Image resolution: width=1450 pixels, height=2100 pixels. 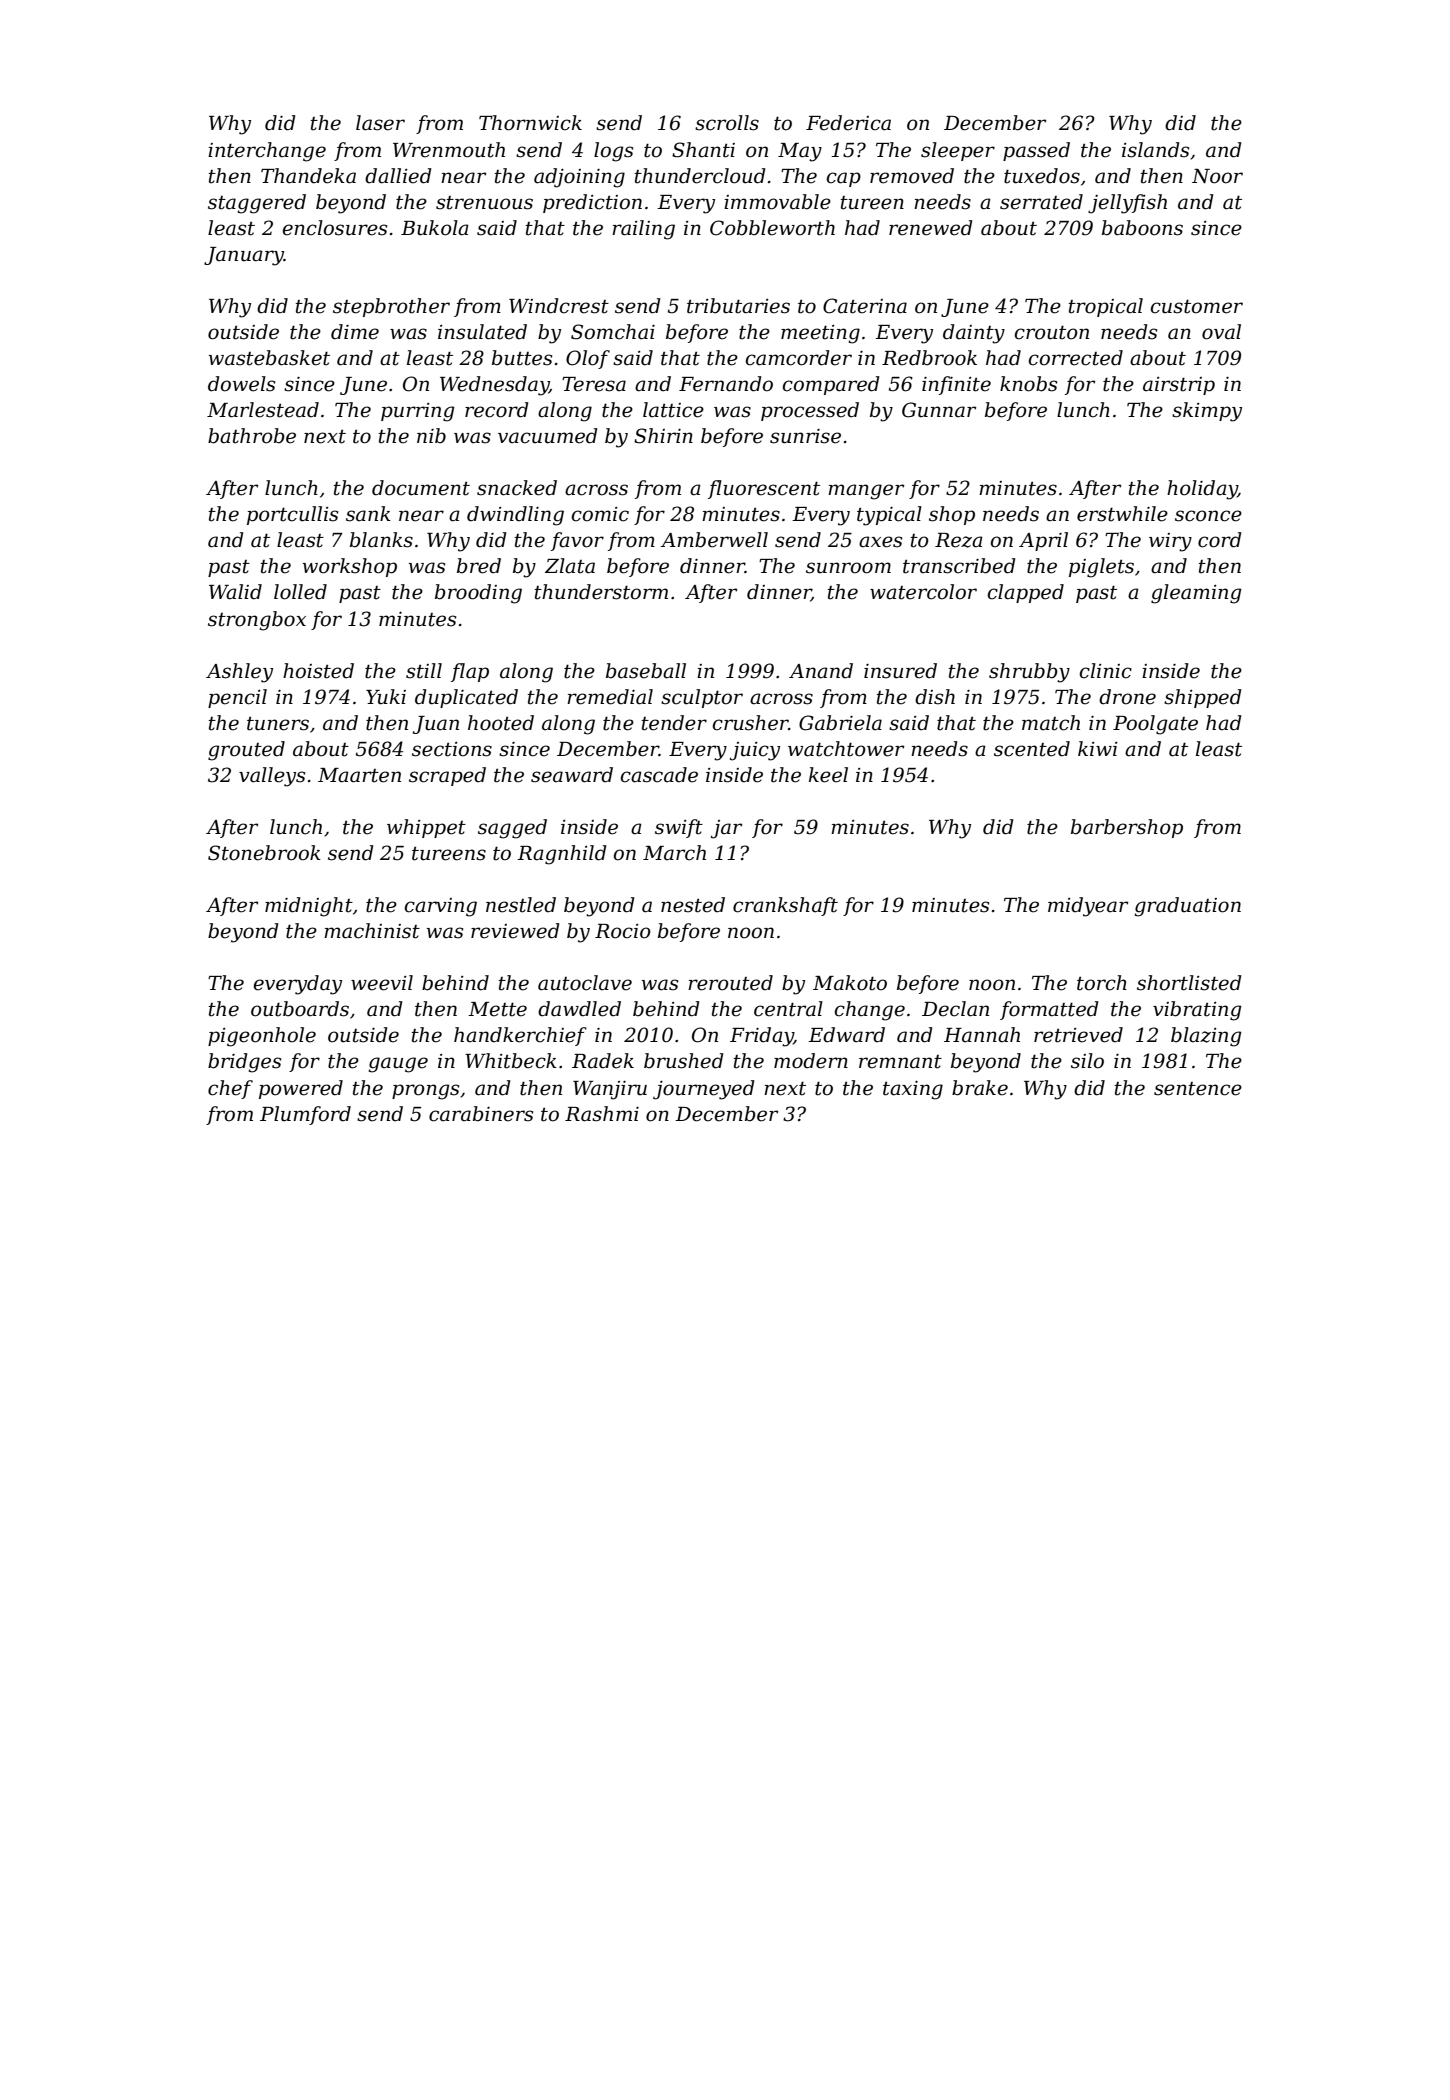 I want to click on outboards, so click(x=300, y=1009).
